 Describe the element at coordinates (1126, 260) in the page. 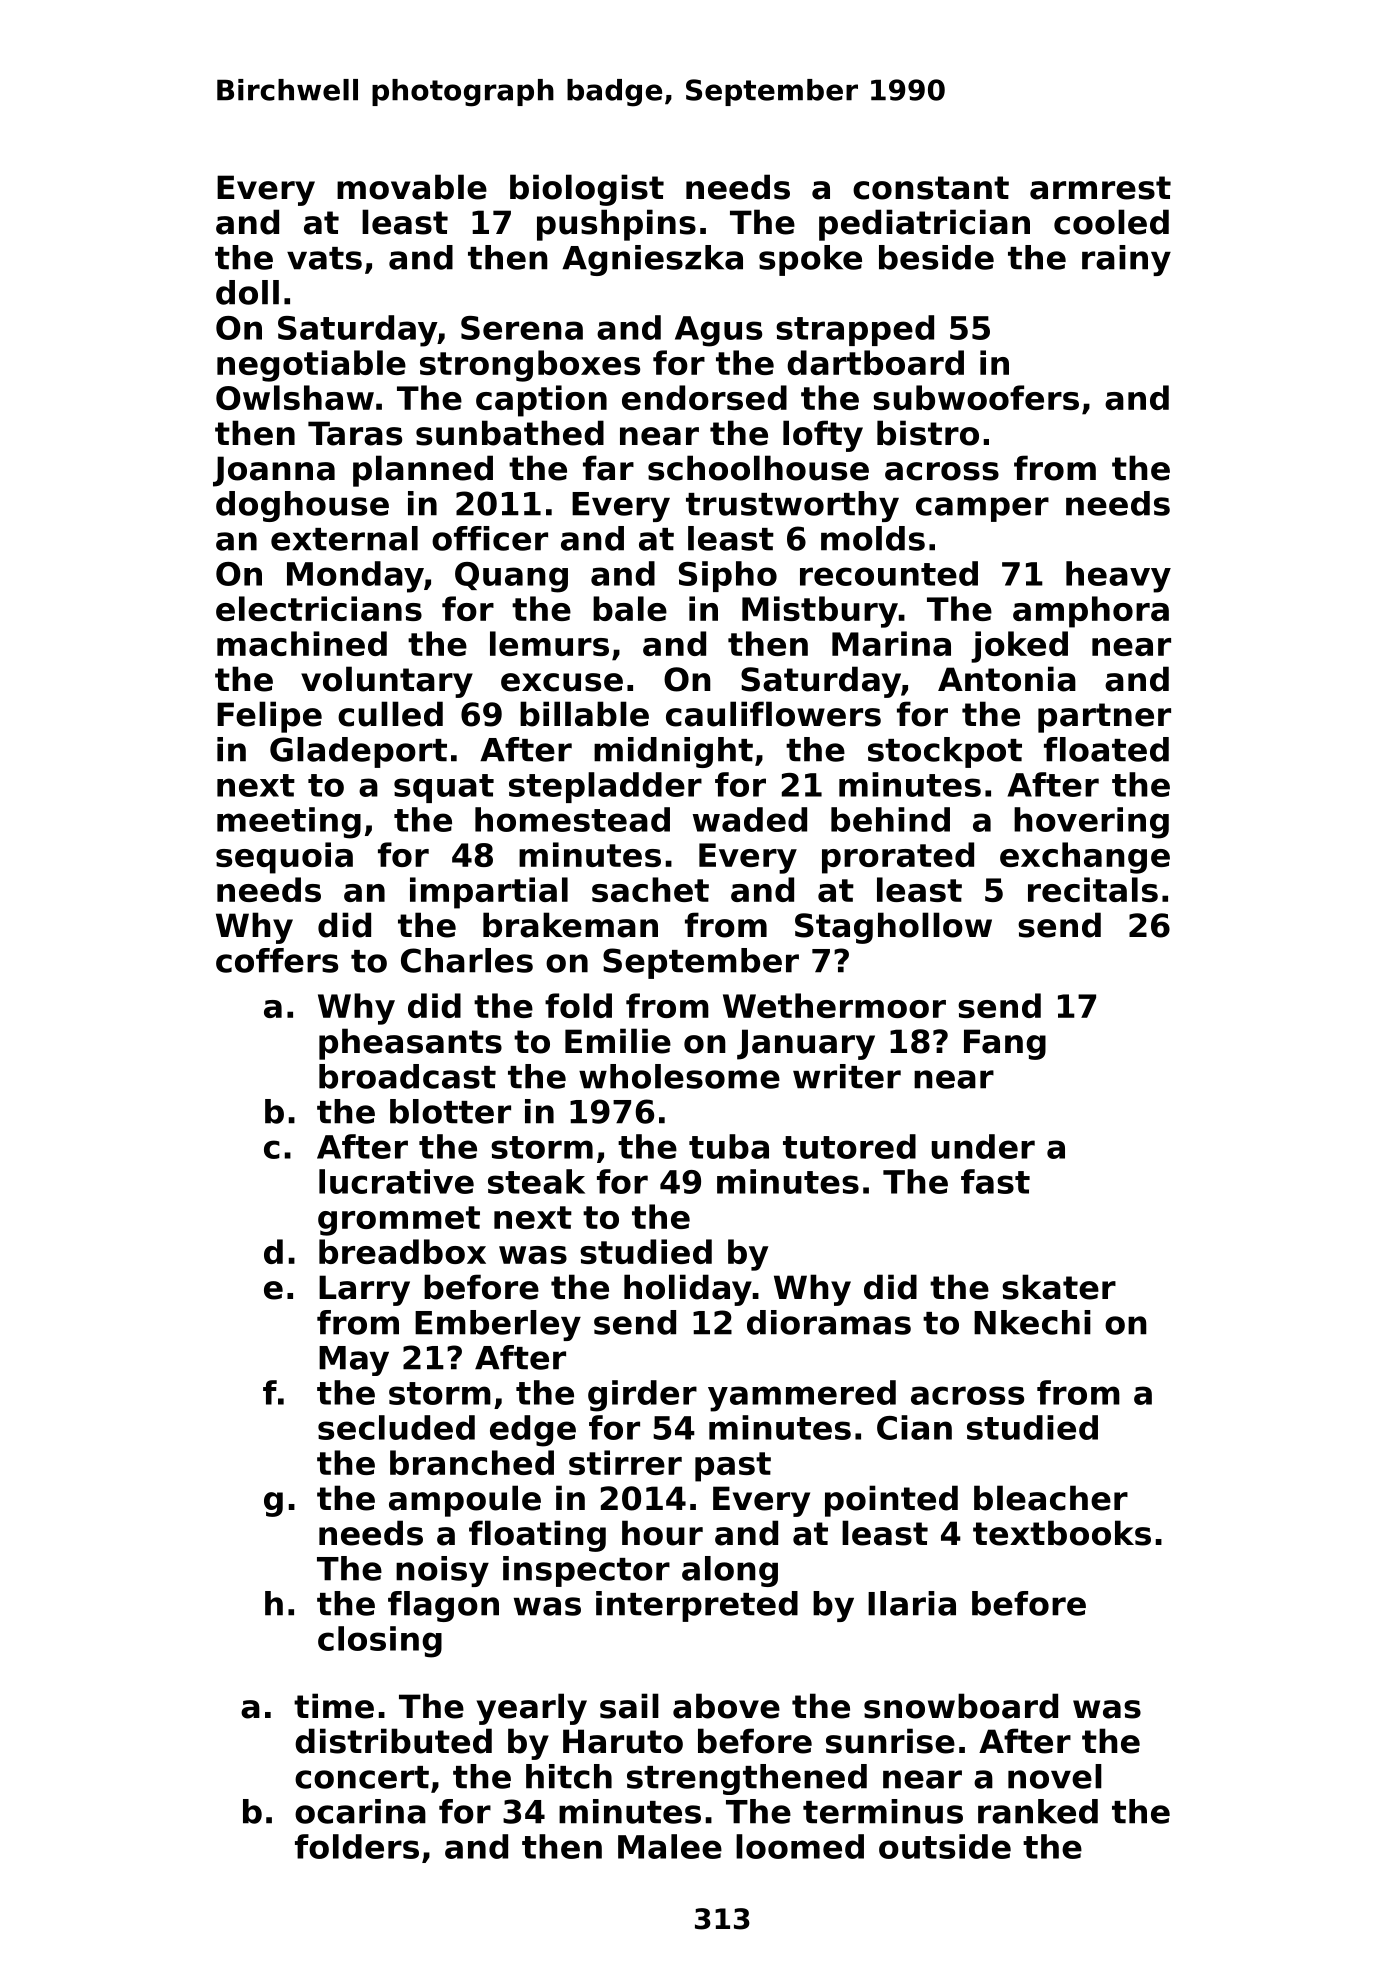

I see `rainy` at that location.
